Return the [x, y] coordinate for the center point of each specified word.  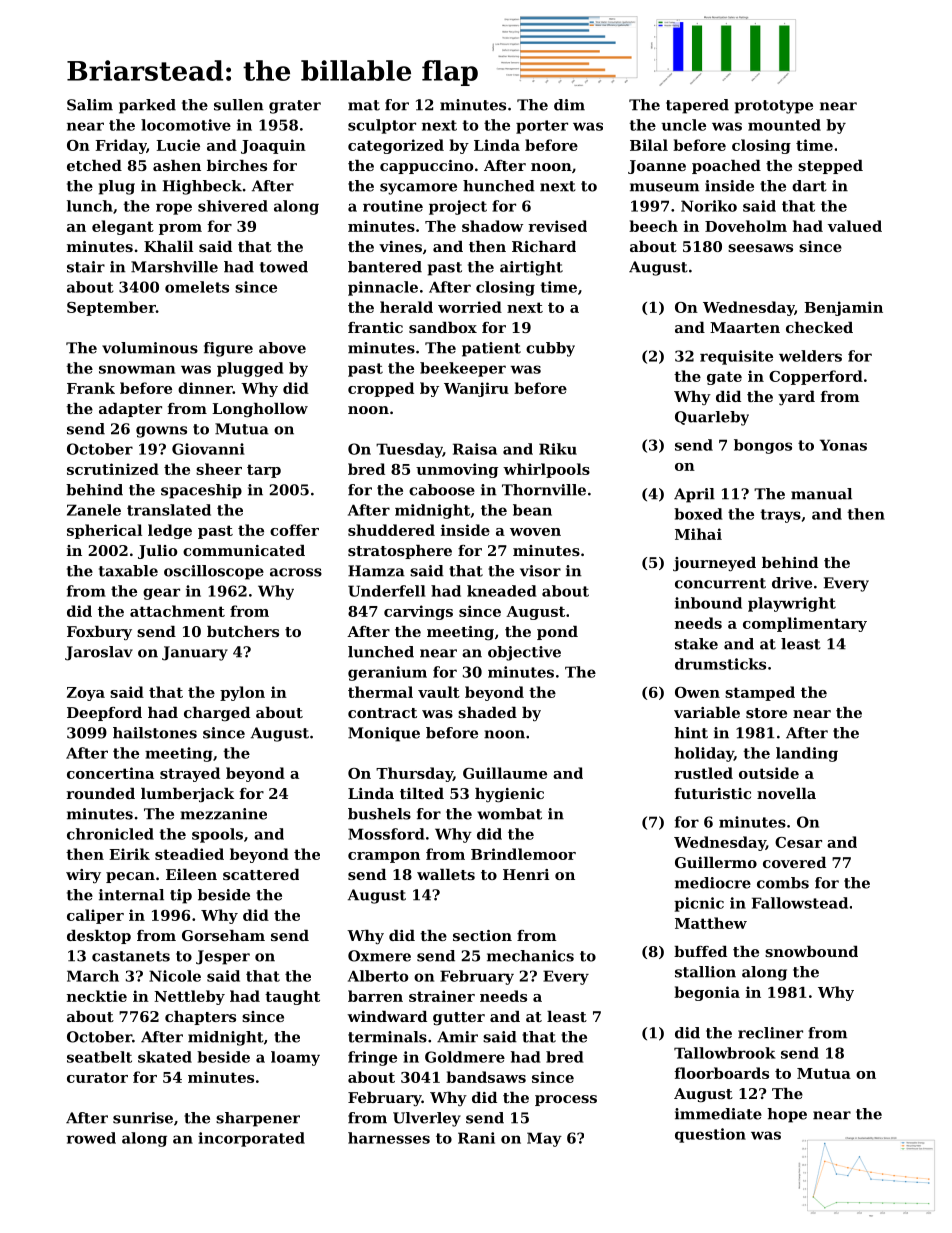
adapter [130, 410]
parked [147, 106]
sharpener [258, 1119]
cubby [550, 349]
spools [217, 835]
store [766, 713]
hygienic [509, 795]
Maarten [745, 327]
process [566, 1100]
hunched [499, 186]
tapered [697, 106]
